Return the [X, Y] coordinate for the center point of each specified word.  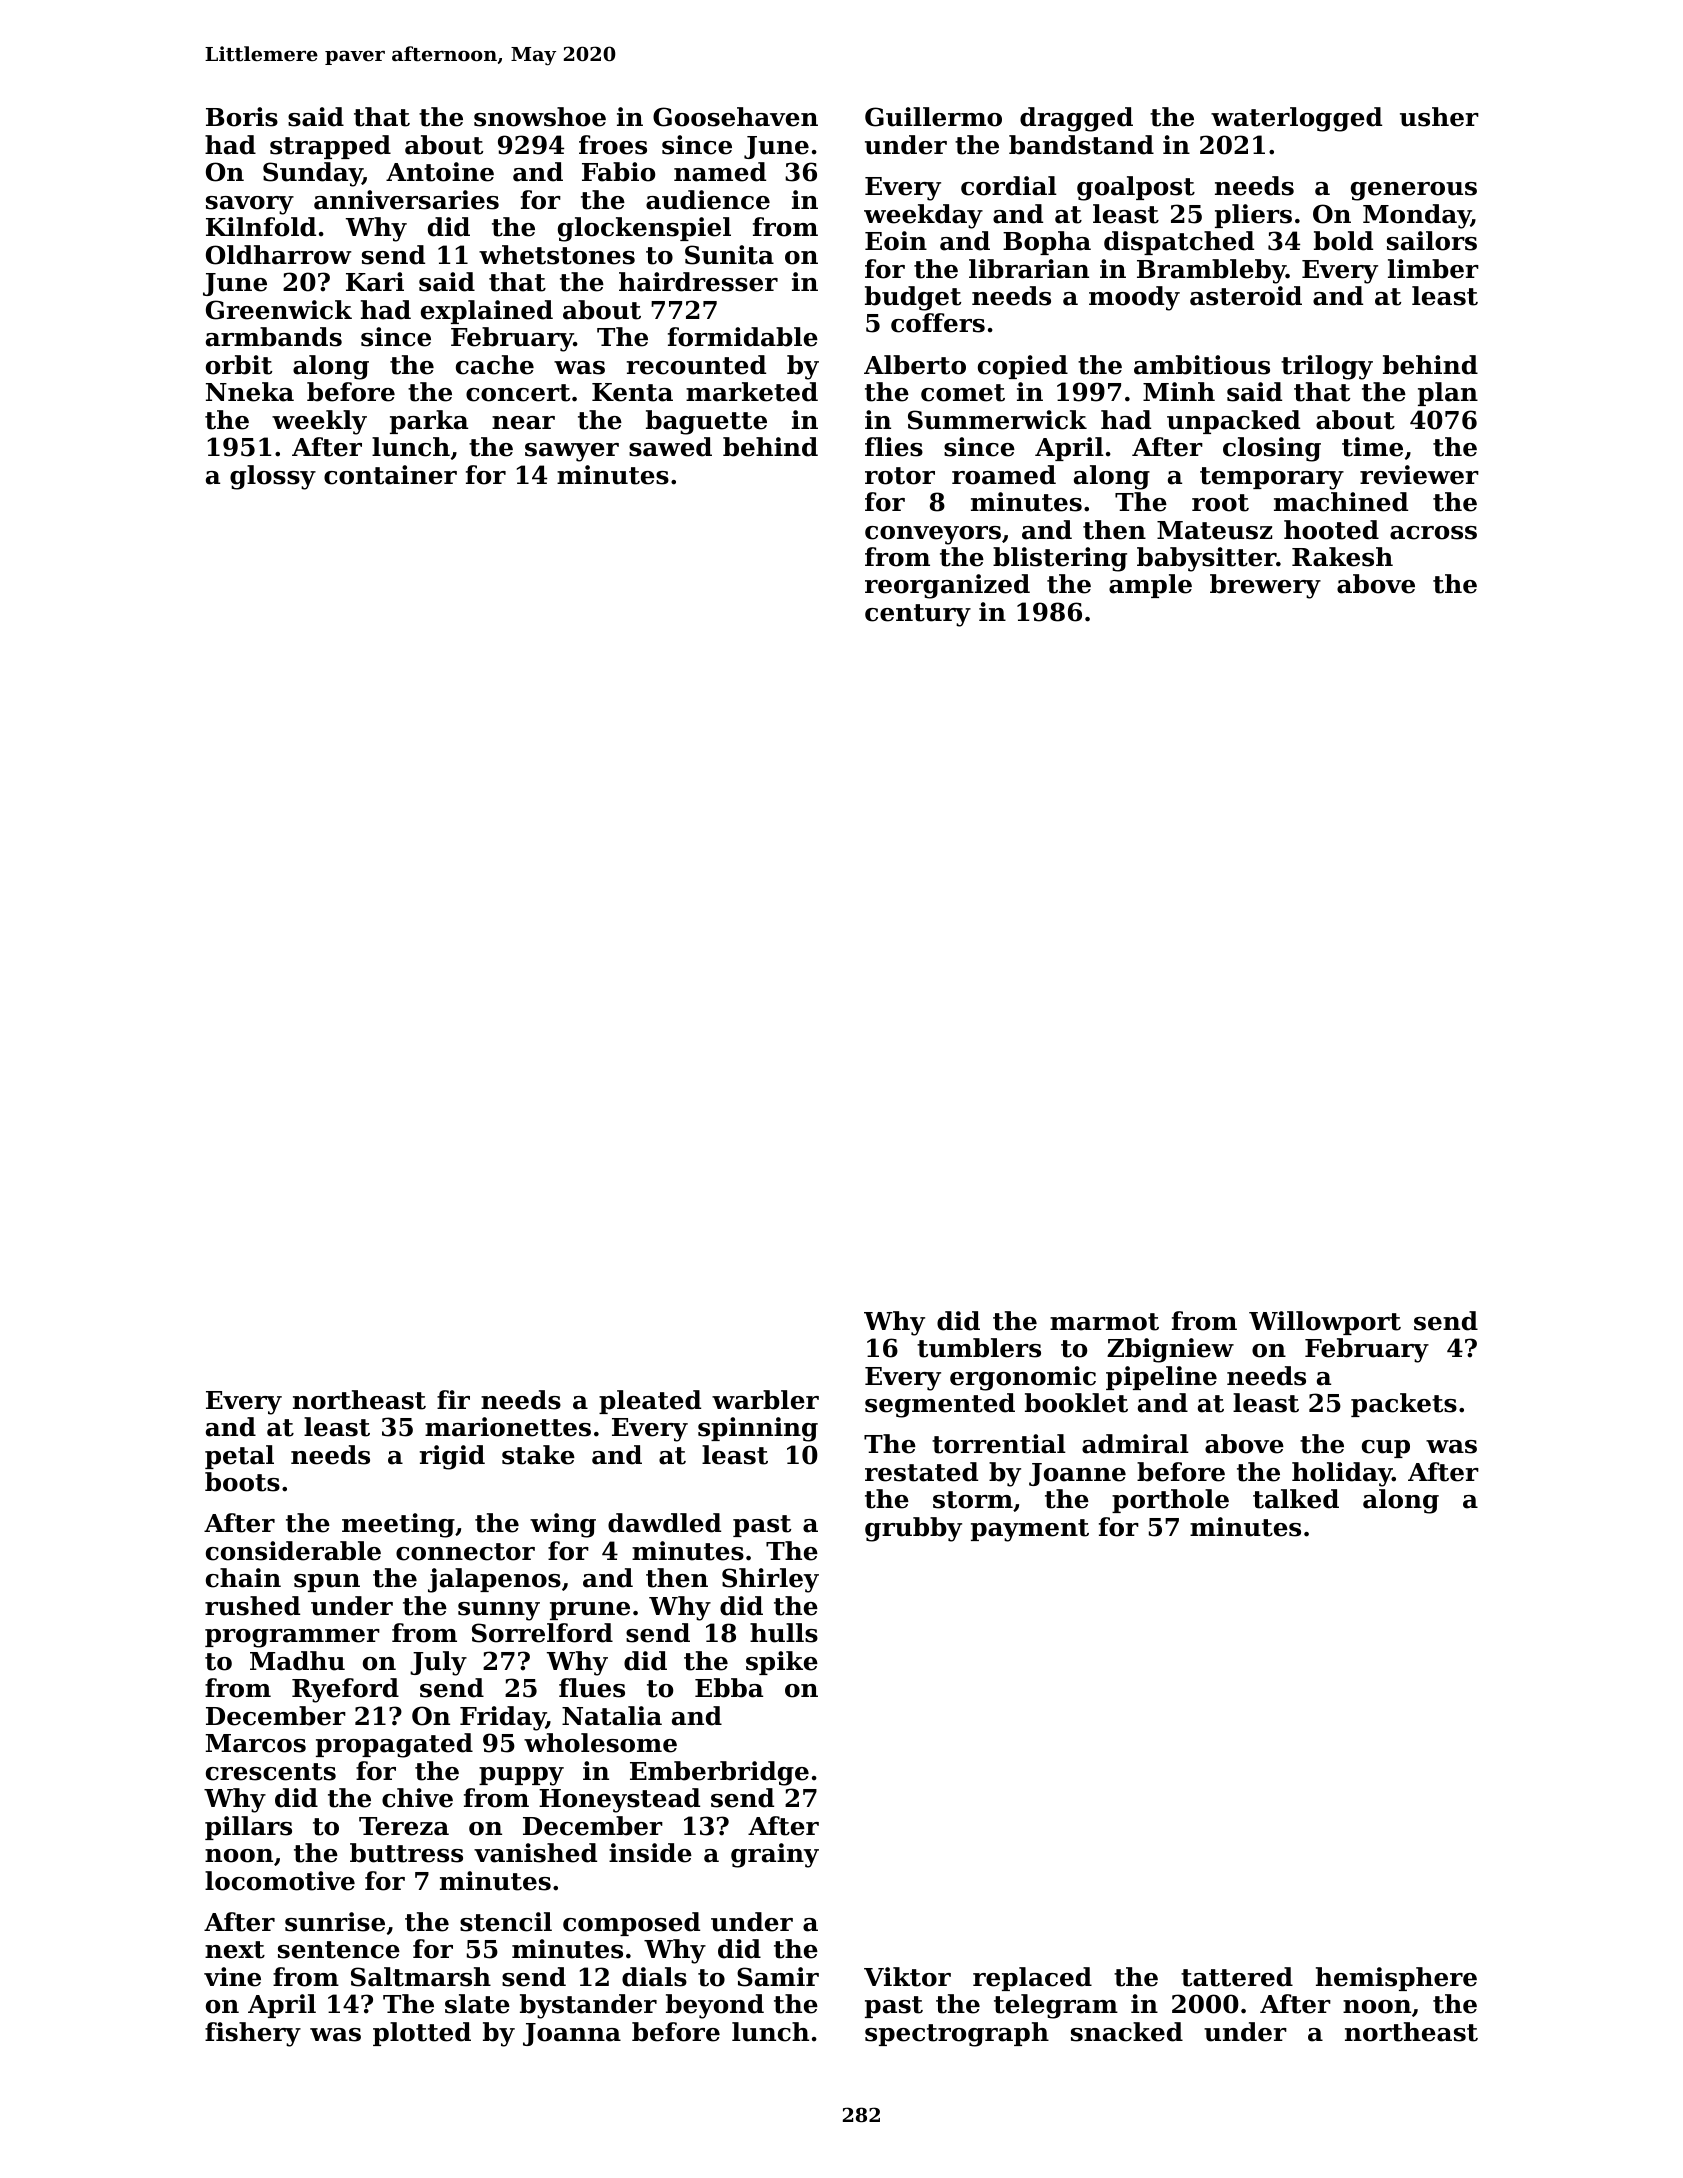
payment [1030, 1530]
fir [453, 1399]
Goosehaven [735, 117]
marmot [1104, 1322]
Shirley [770, 1580]
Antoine [440, 172]
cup [1386, 1449]
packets [1404, 1405]
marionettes [508, 1427]
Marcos [256, 1743]
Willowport [1325, 1323]
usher [1439, 117]
